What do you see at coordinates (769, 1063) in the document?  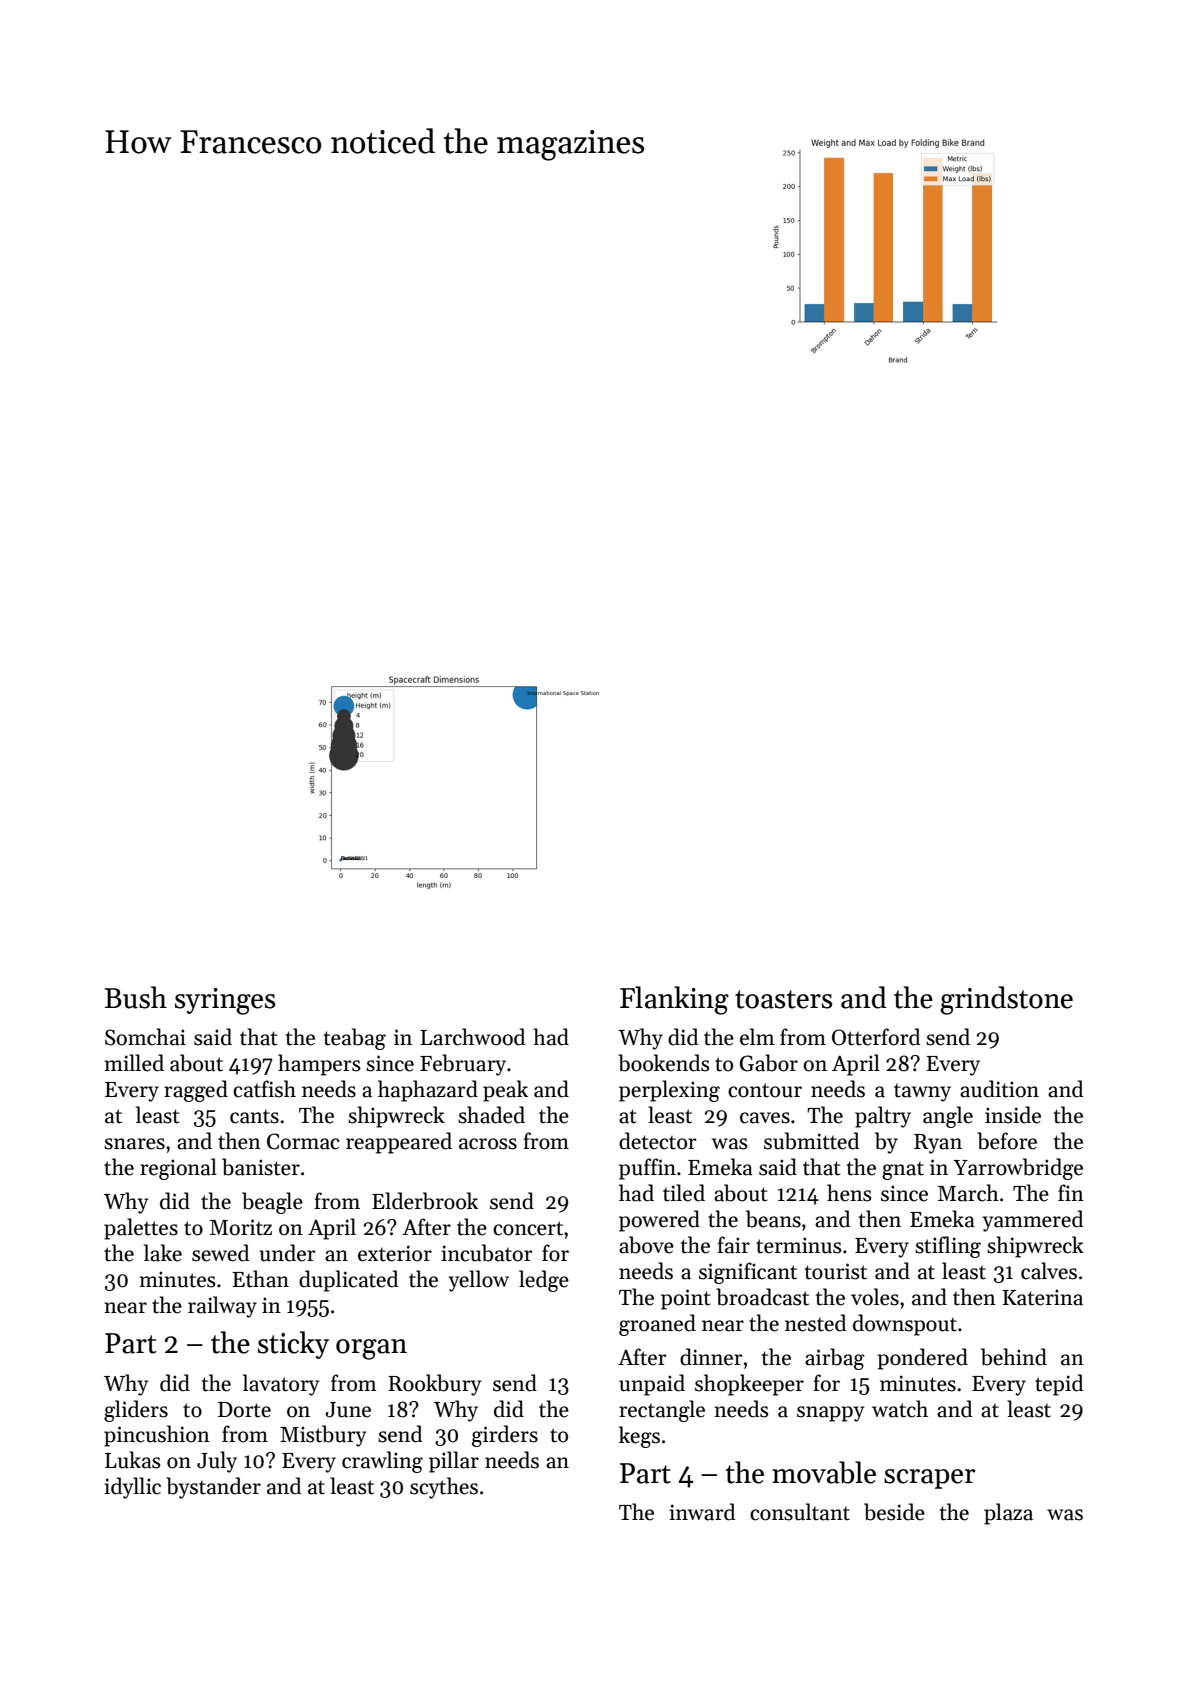 I see `Gabor` at bounding box center [769, 1063].
